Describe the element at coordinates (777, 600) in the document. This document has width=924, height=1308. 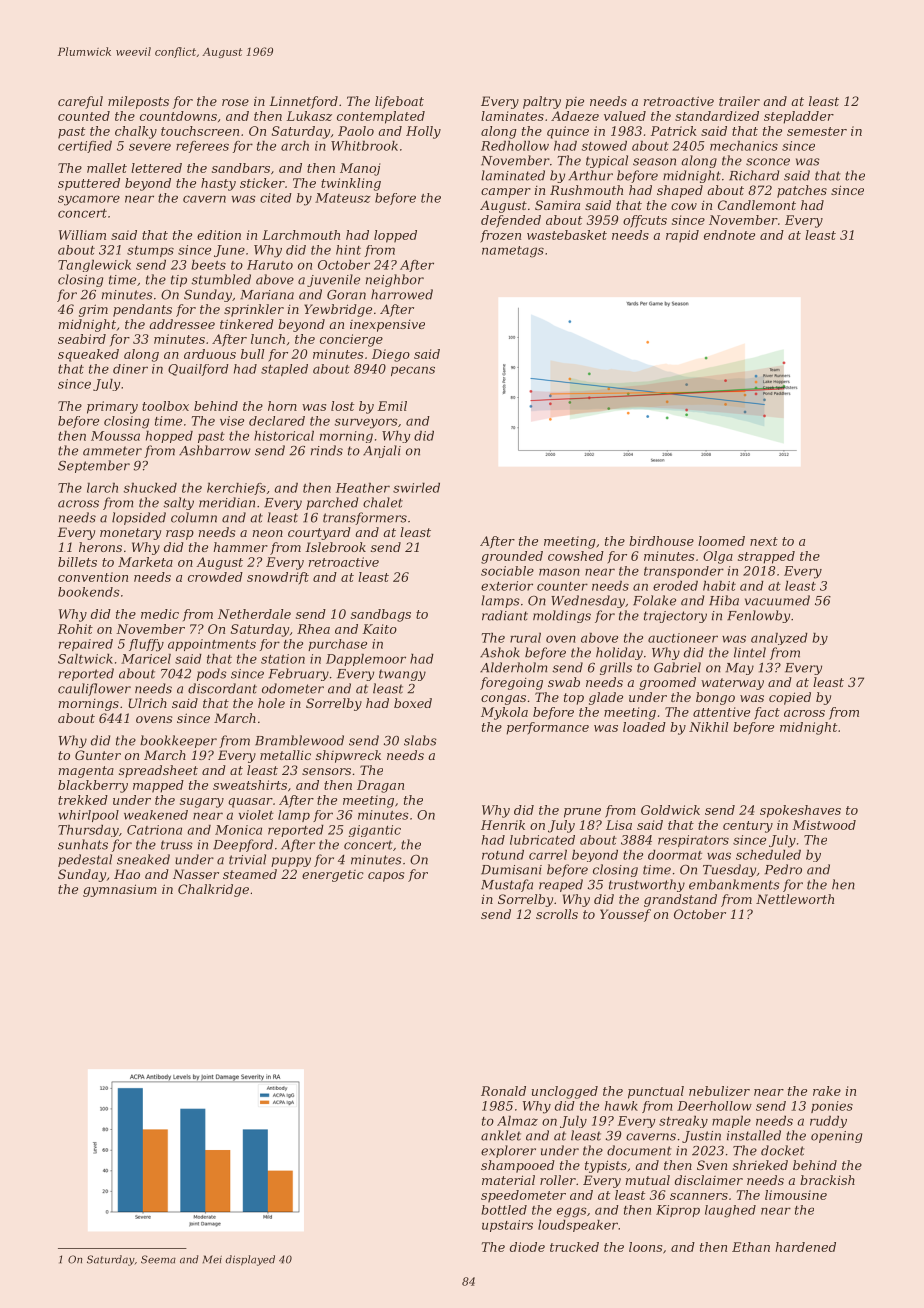
I see `vacuumed` at that location.
